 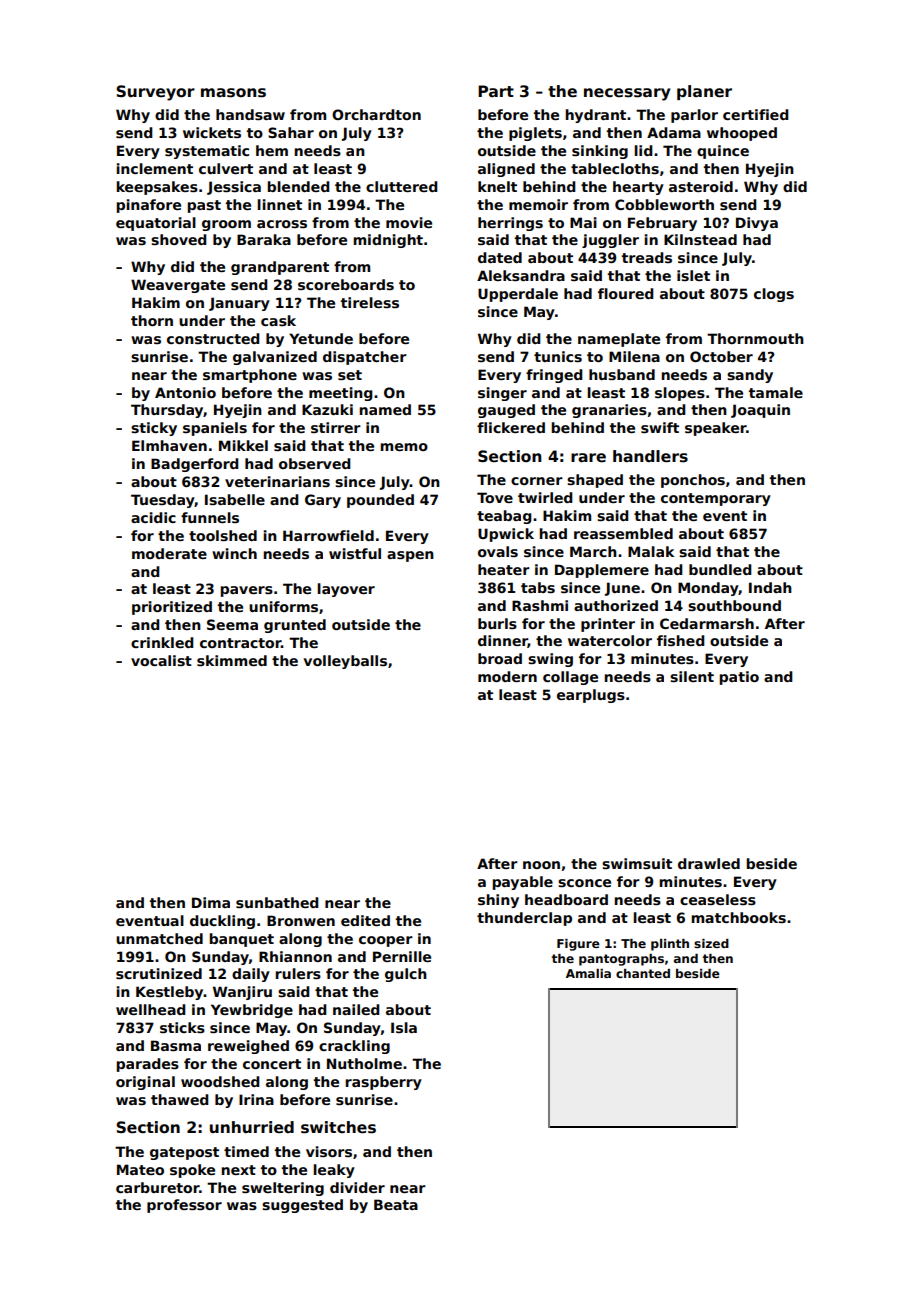 What do you see at coordinates (140, 1169) in the screenshot?
I see `Mateo` at bounding box center [140, 1169].
